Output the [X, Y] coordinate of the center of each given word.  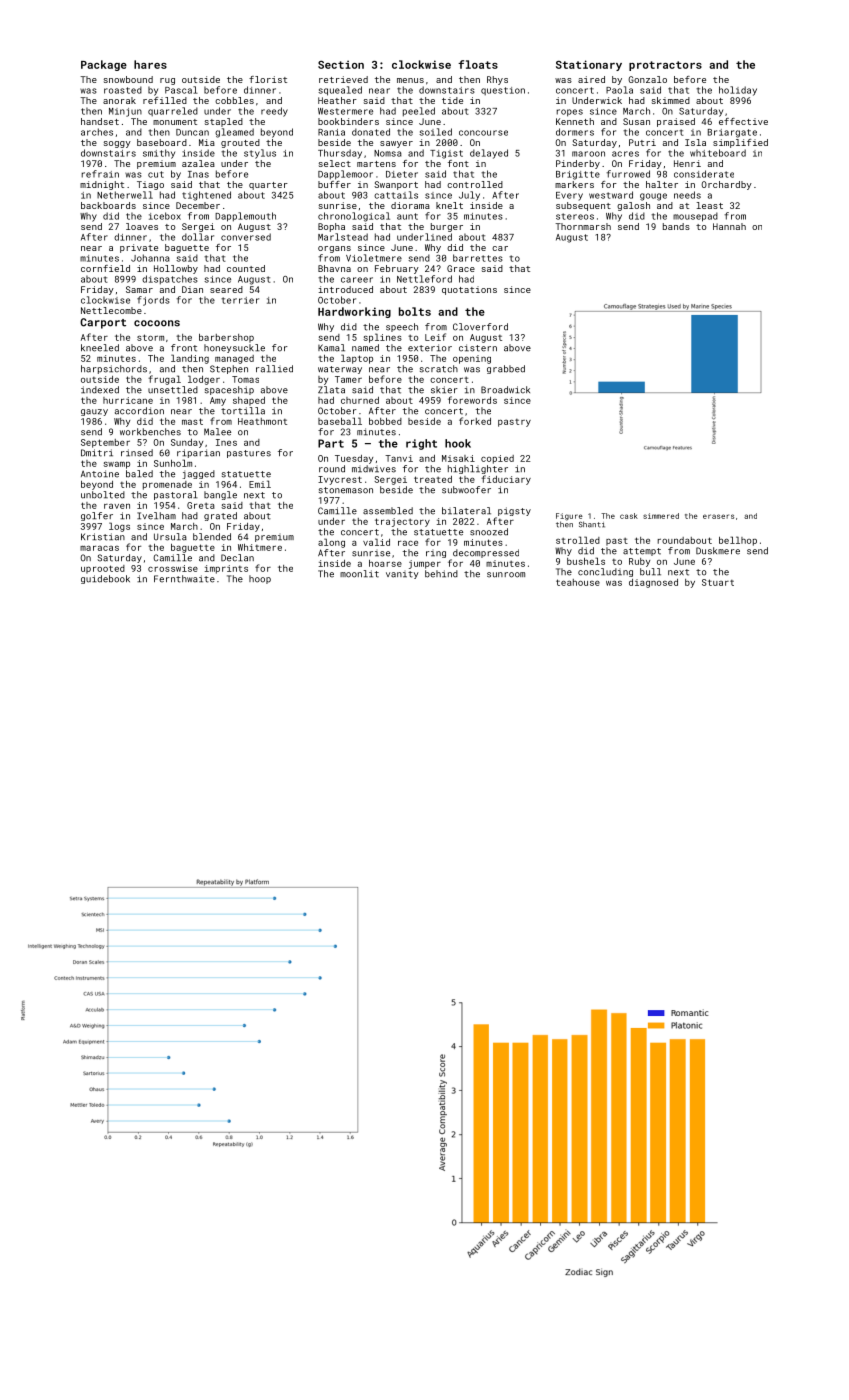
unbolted [103, 495]
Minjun [125, 112]
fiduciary [506, 480]
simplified [740, 143]
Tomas [245, 379]
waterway [340, 370]
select [335, 163]
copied [497, 459]
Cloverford [480, 327]
